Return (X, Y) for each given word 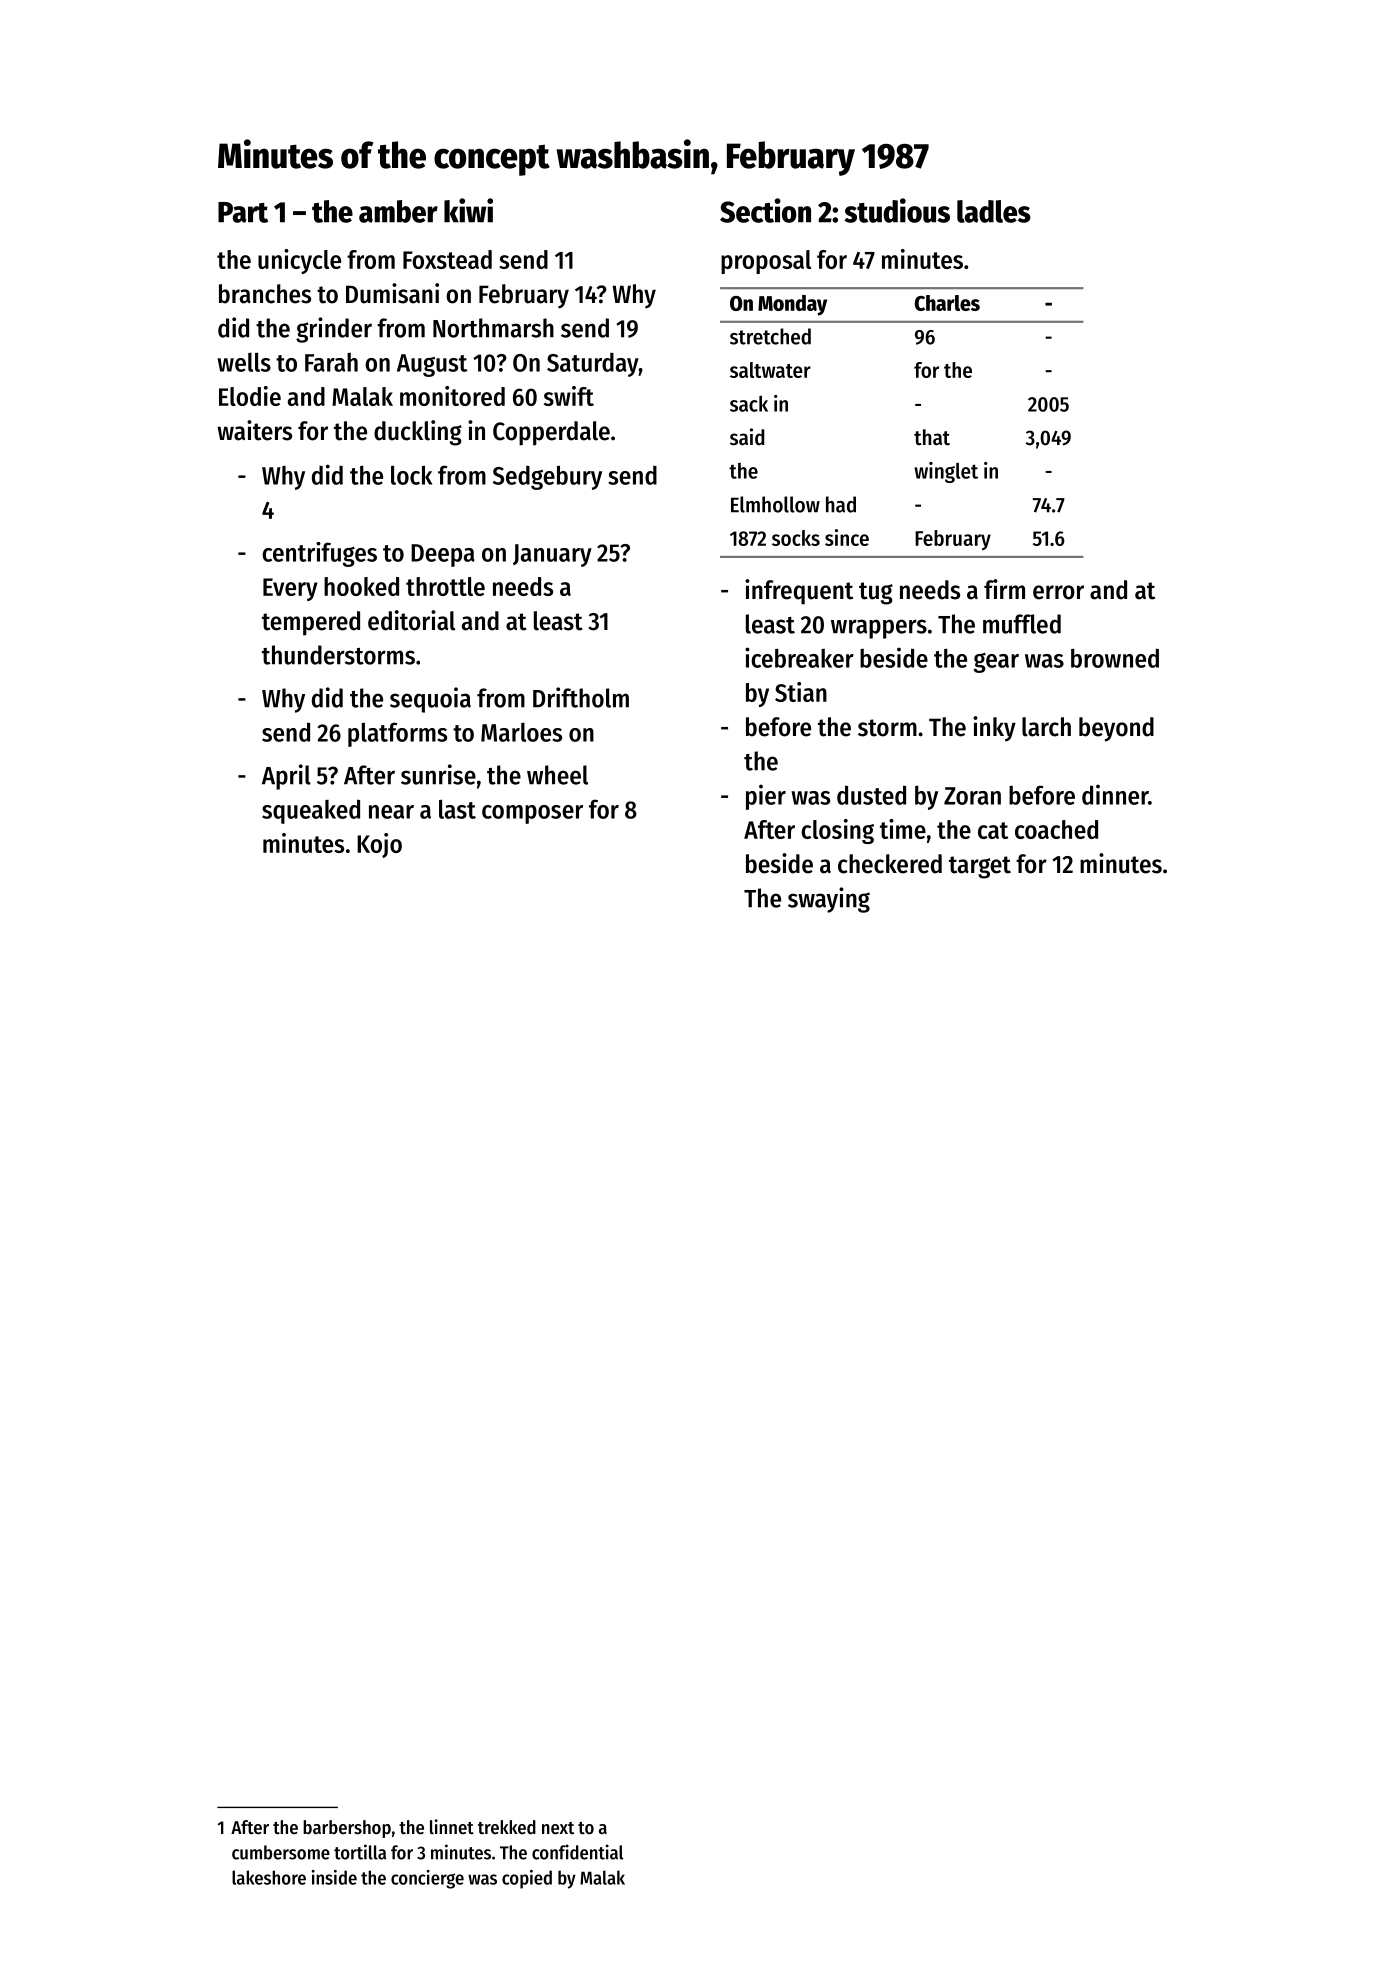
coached (1056, 829)
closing (837, 831)
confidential (577, 1852)
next (558, 1828)
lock (411, 475)
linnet (452, 1826)
